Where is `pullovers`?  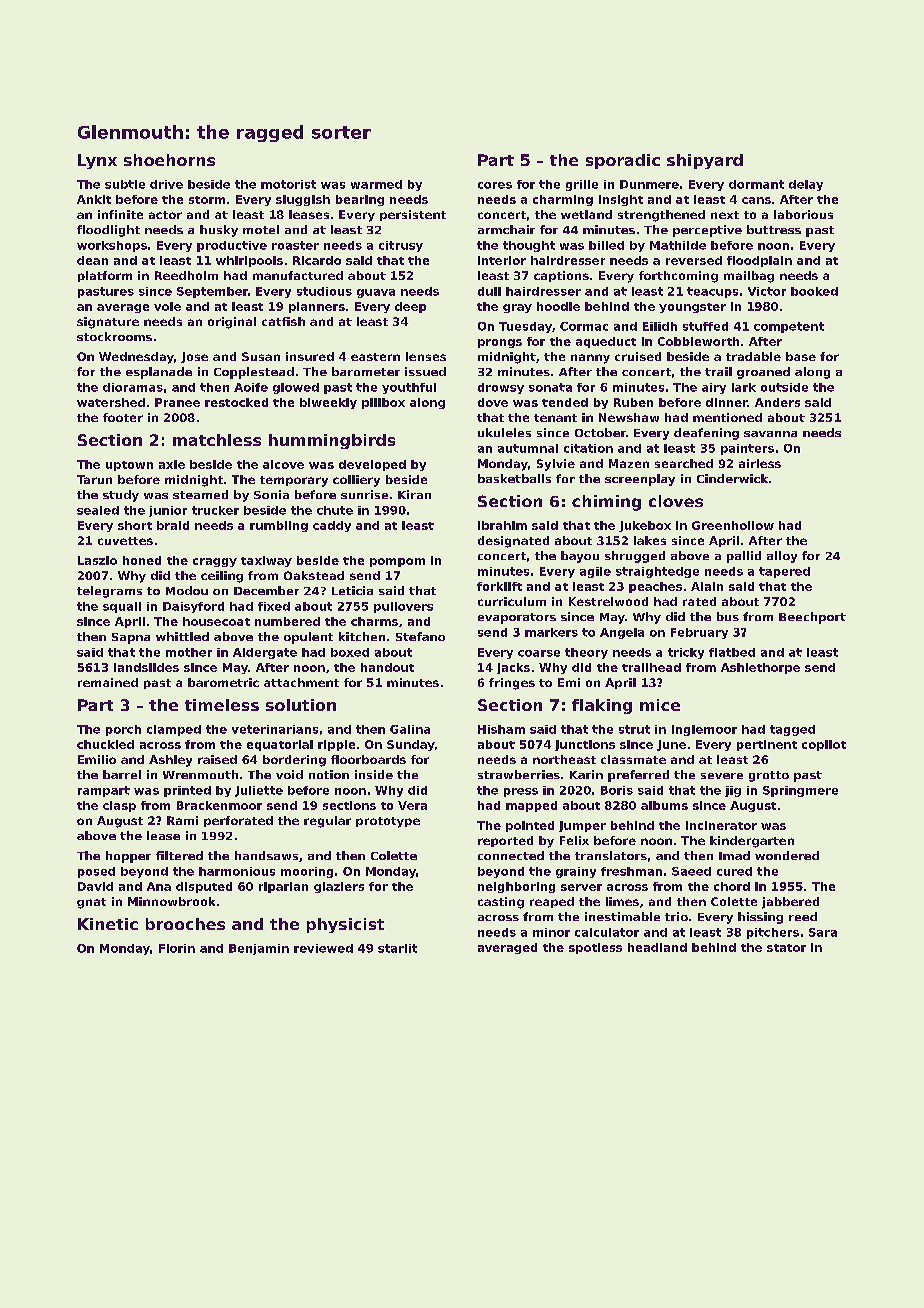 pullovers is located at coordinates (403, 607).
